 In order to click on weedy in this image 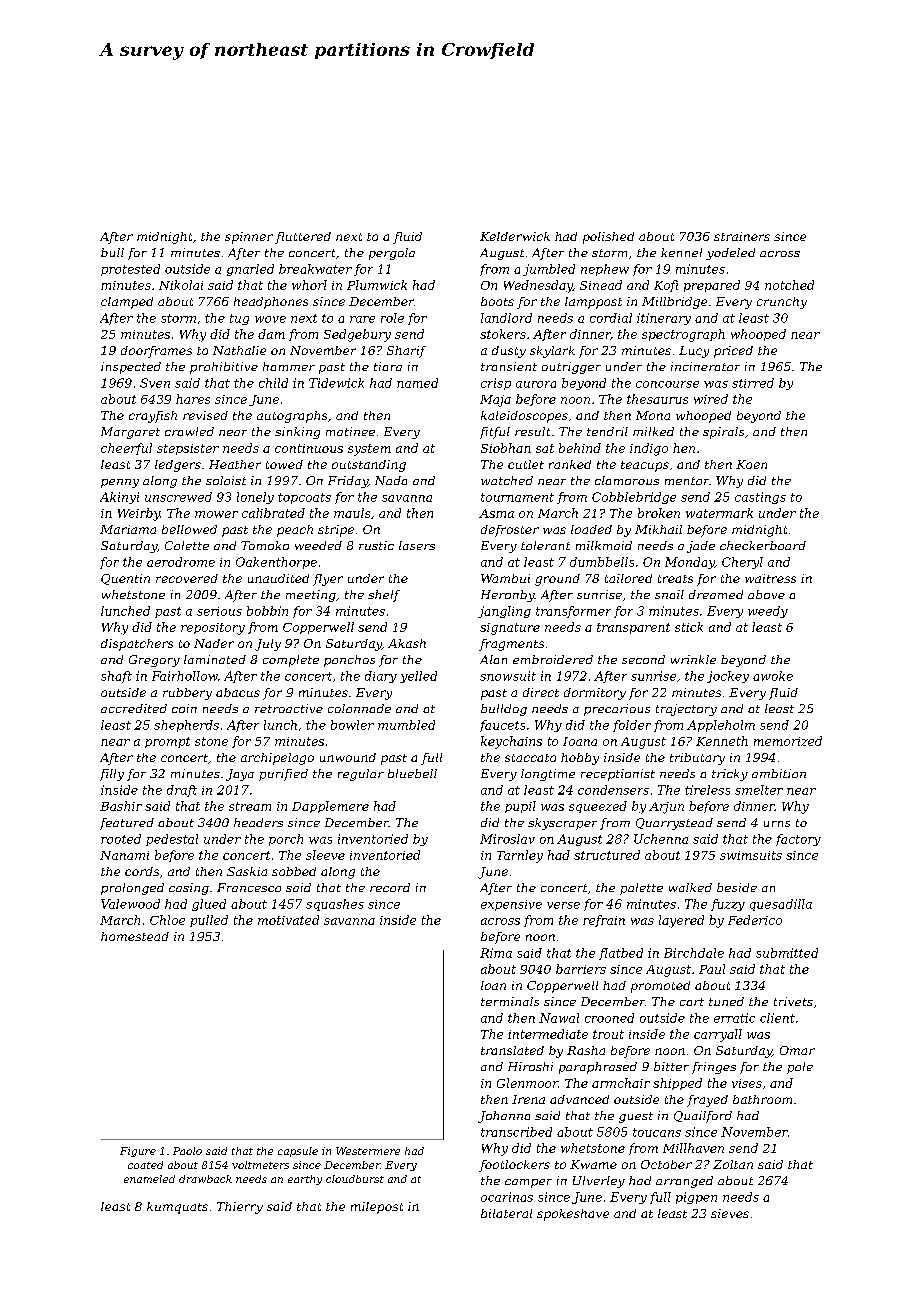, I will do `click(768, 612)`.
